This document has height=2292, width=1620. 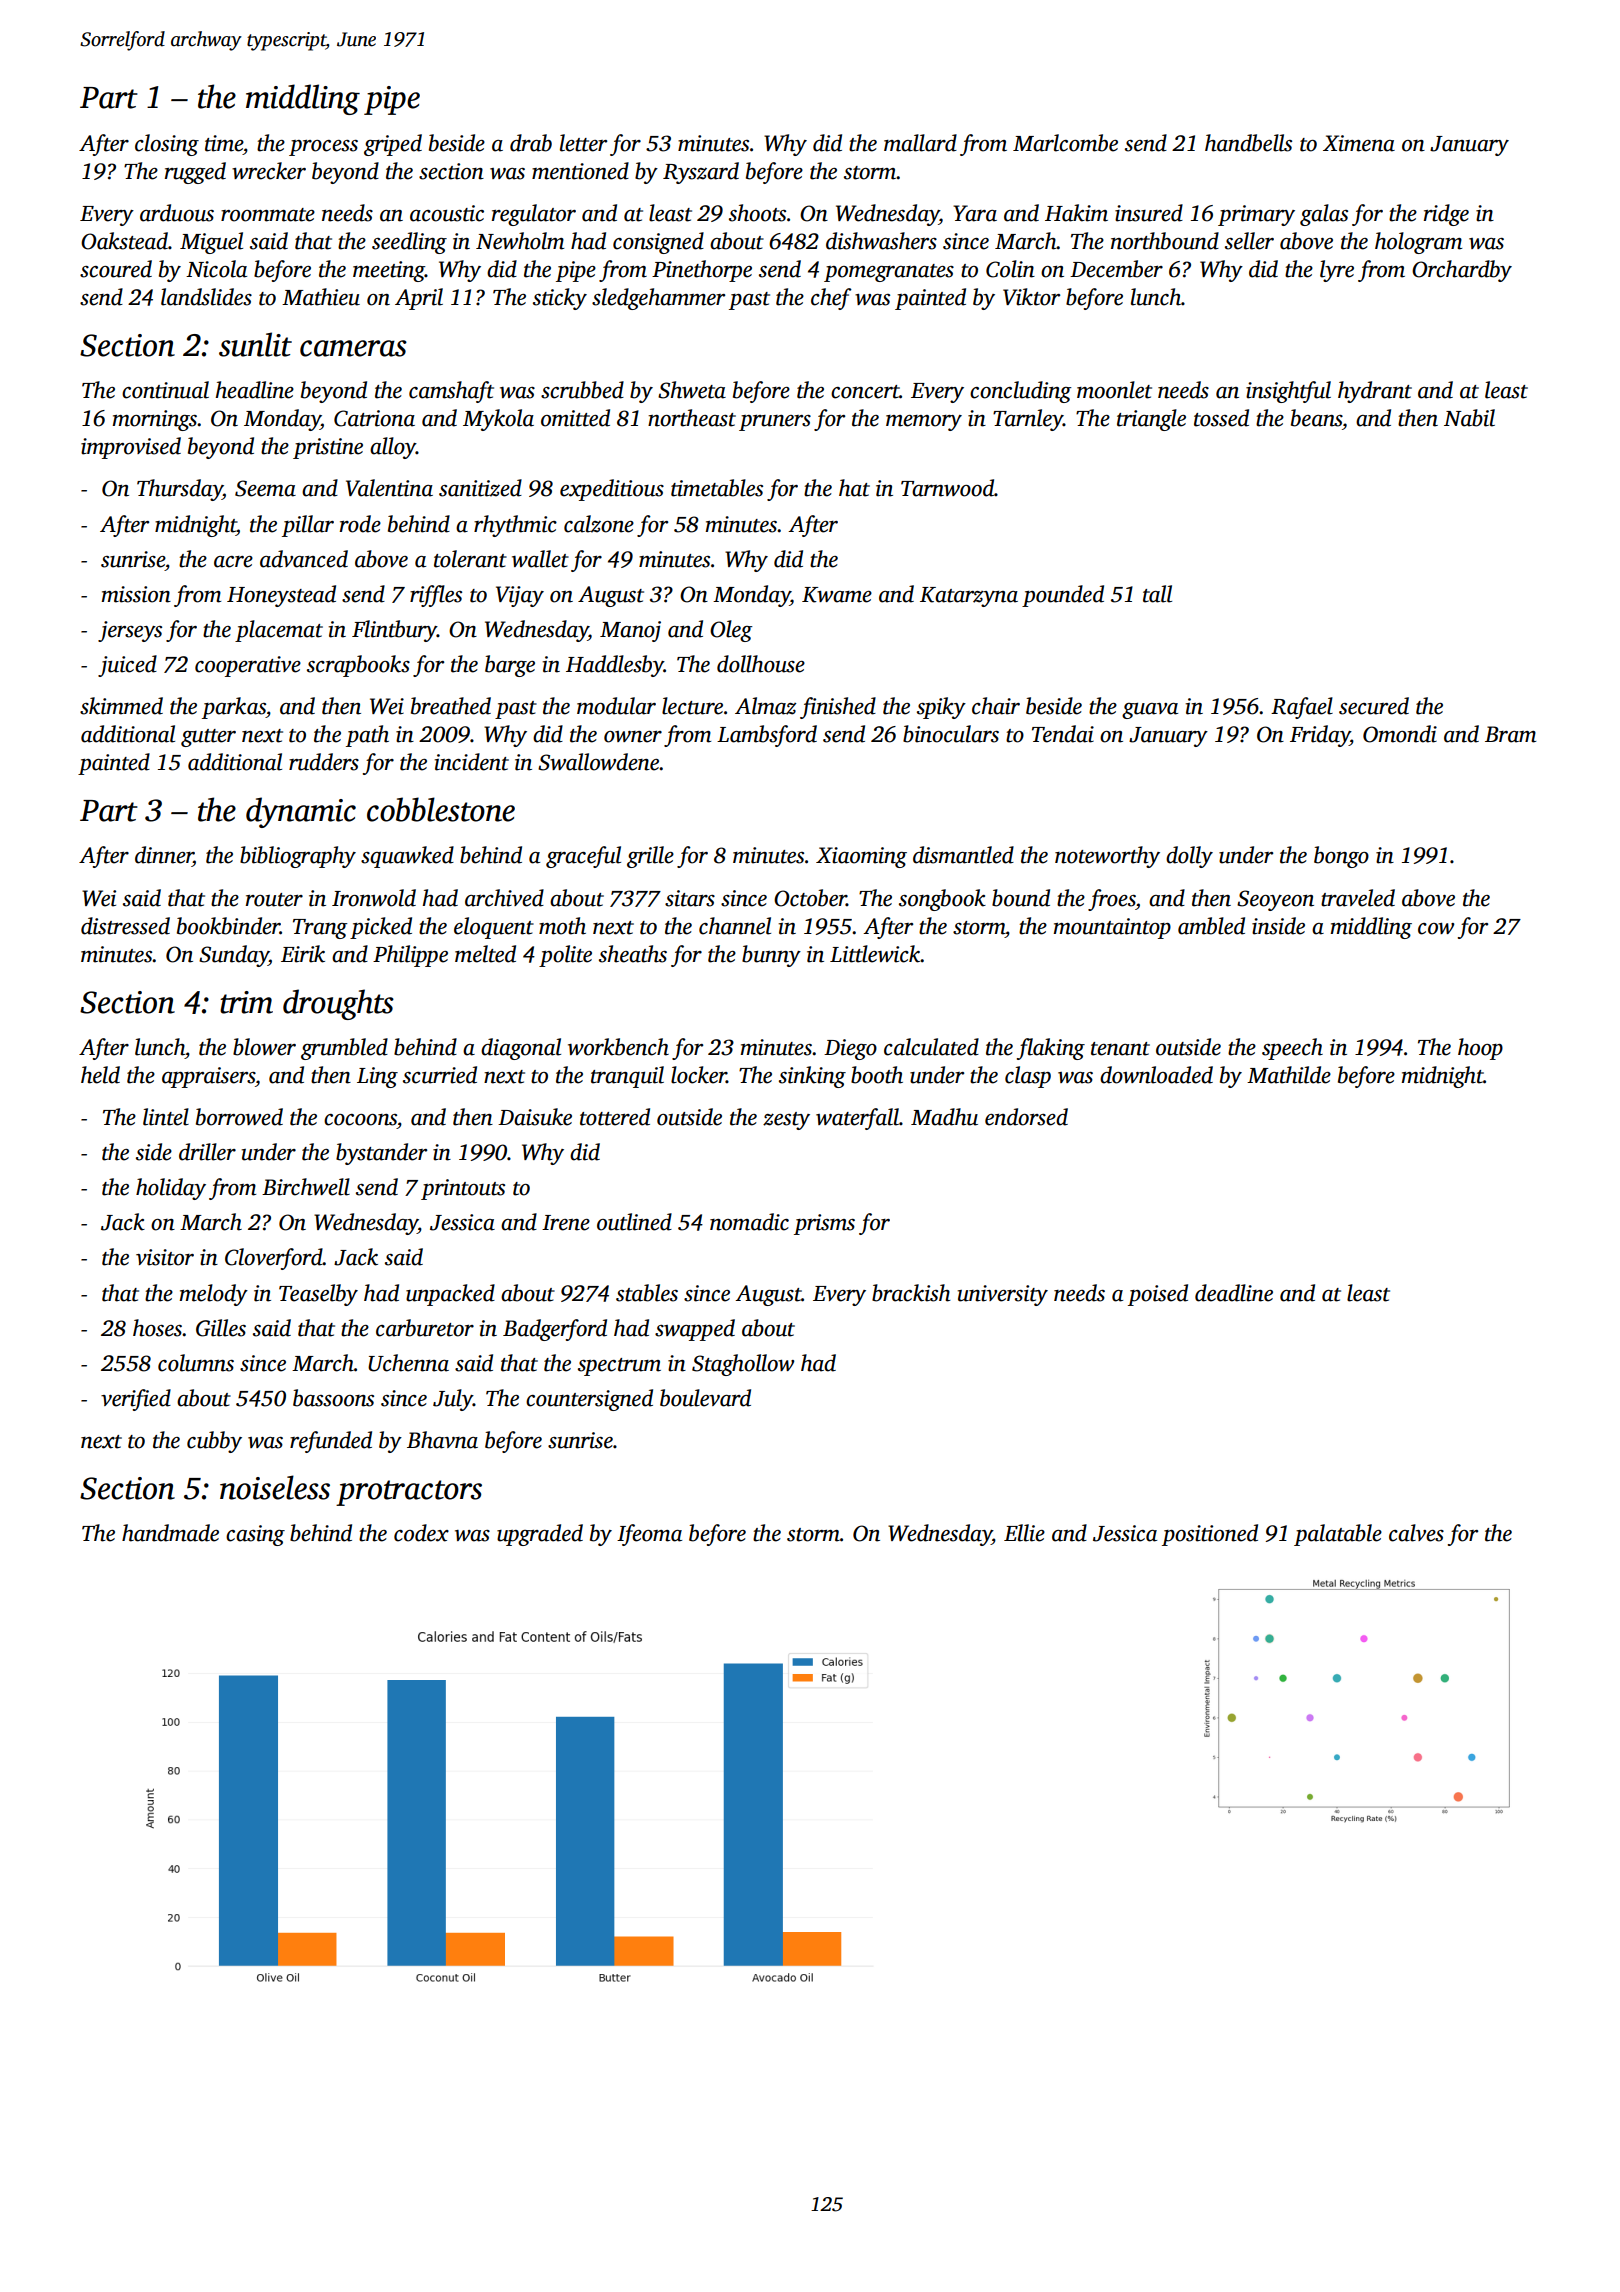 What do you see at coordinates (1359, 143) in the document?
I see `Ximena` at bounding box center [1359, 143].
